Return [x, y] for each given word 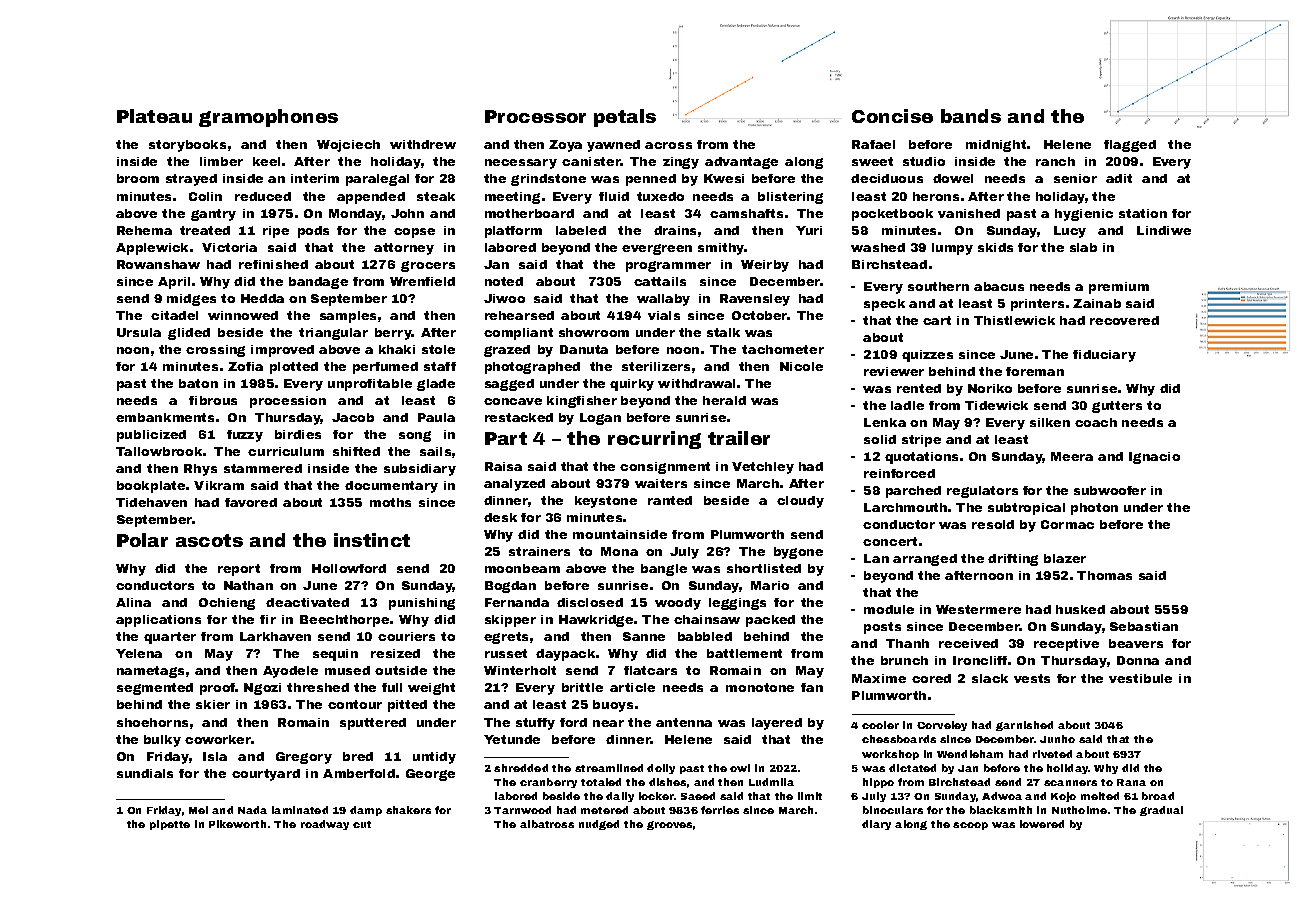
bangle [664, 570]
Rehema [144, 230]
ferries [720, 810]
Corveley [942, 726]
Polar [142, 540]
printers [1037, 305]
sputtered [373, 724]
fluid [614, 196]
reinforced [899, 473]
